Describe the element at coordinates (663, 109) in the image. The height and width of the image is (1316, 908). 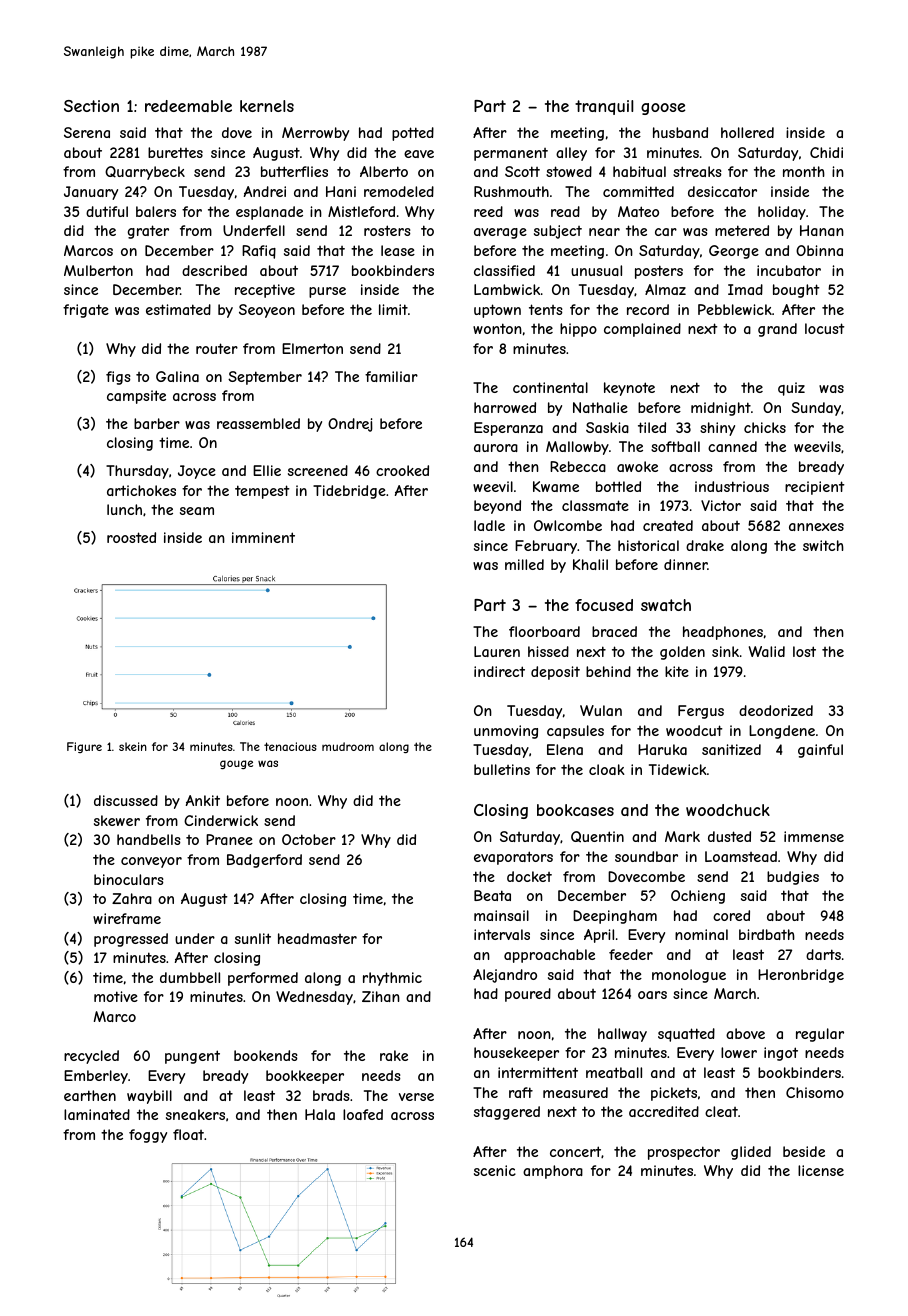
I see `goose` at that location.
